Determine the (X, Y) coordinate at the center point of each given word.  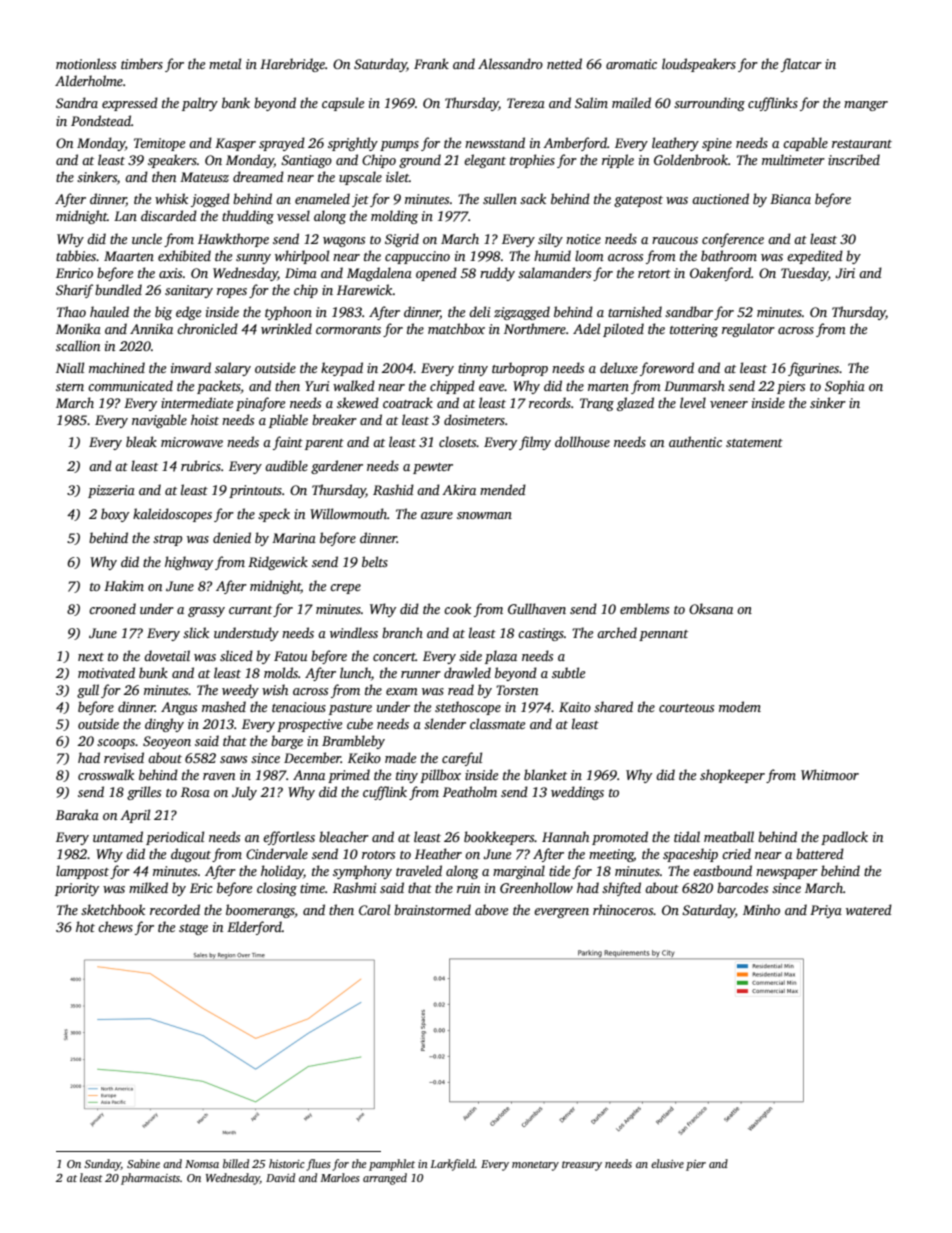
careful (462, 759)
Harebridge (292, 65)
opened (436, 274)
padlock (844, 838)
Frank (431, 63)
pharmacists (150, 1179)
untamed (118, 836)
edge (188, 313)
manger (866, 106)
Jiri (845, 273)
